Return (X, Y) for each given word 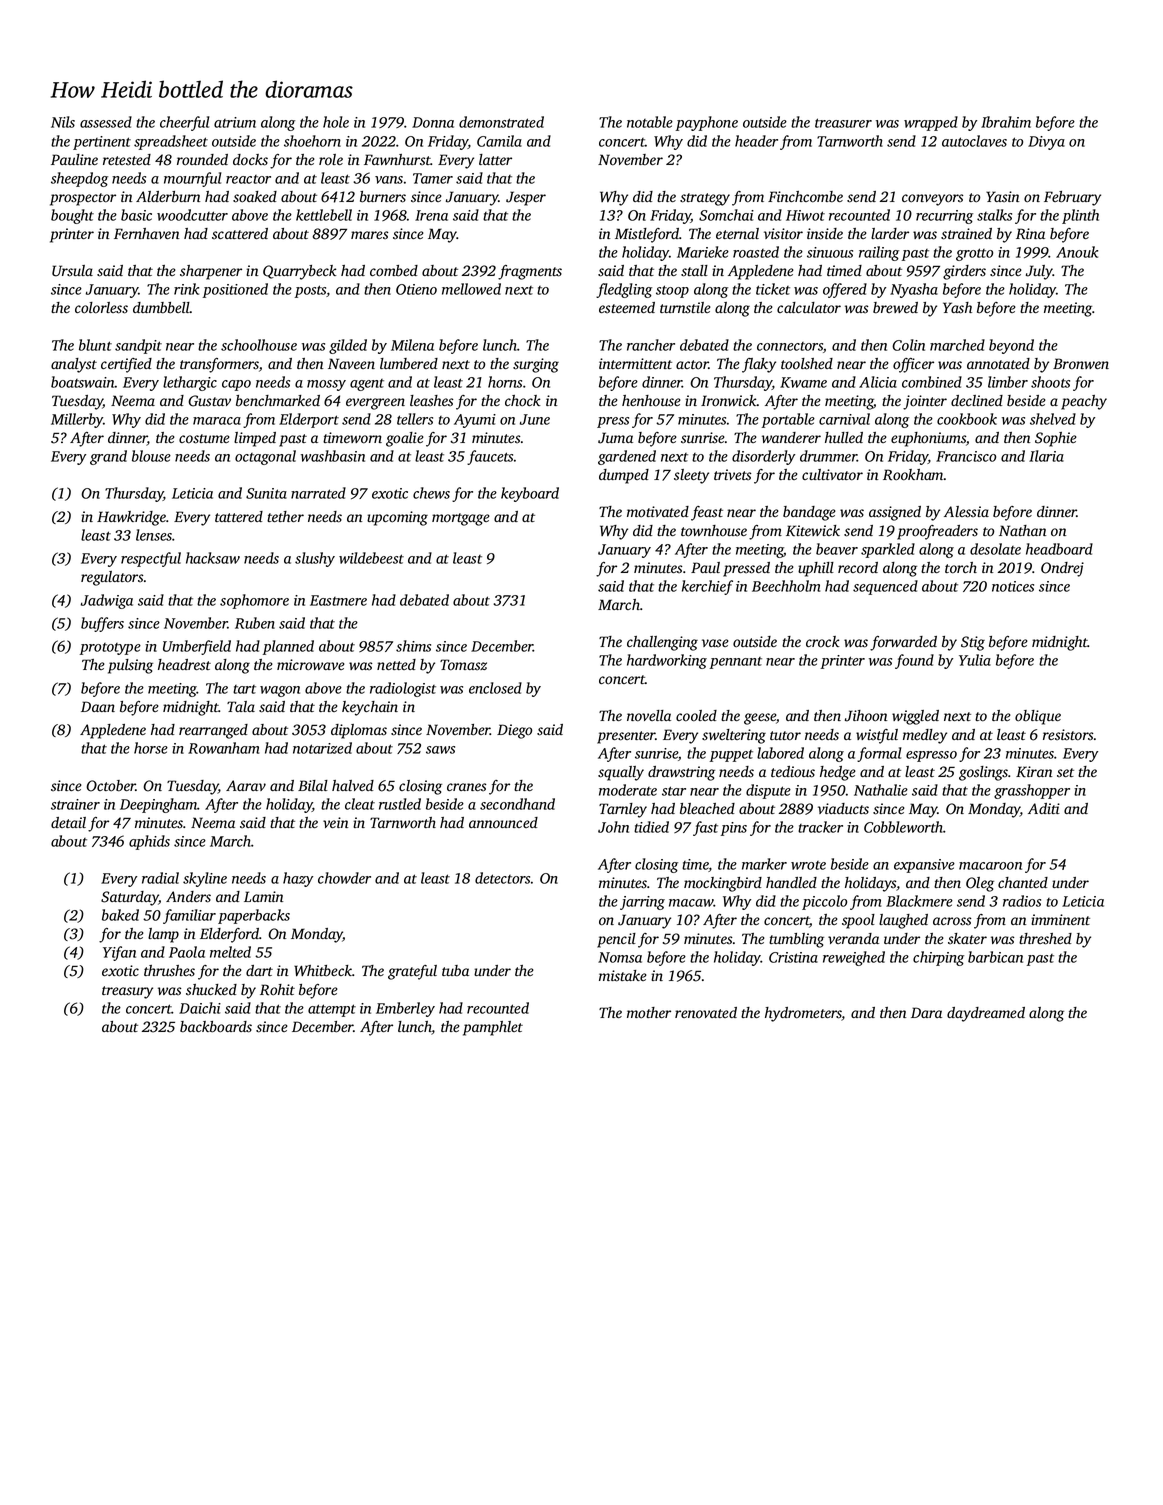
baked (120, 915)
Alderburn (168, 197)
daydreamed (986, 1014)
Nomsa (620, 957)
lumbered (409, 364)
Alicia (878, 382)
